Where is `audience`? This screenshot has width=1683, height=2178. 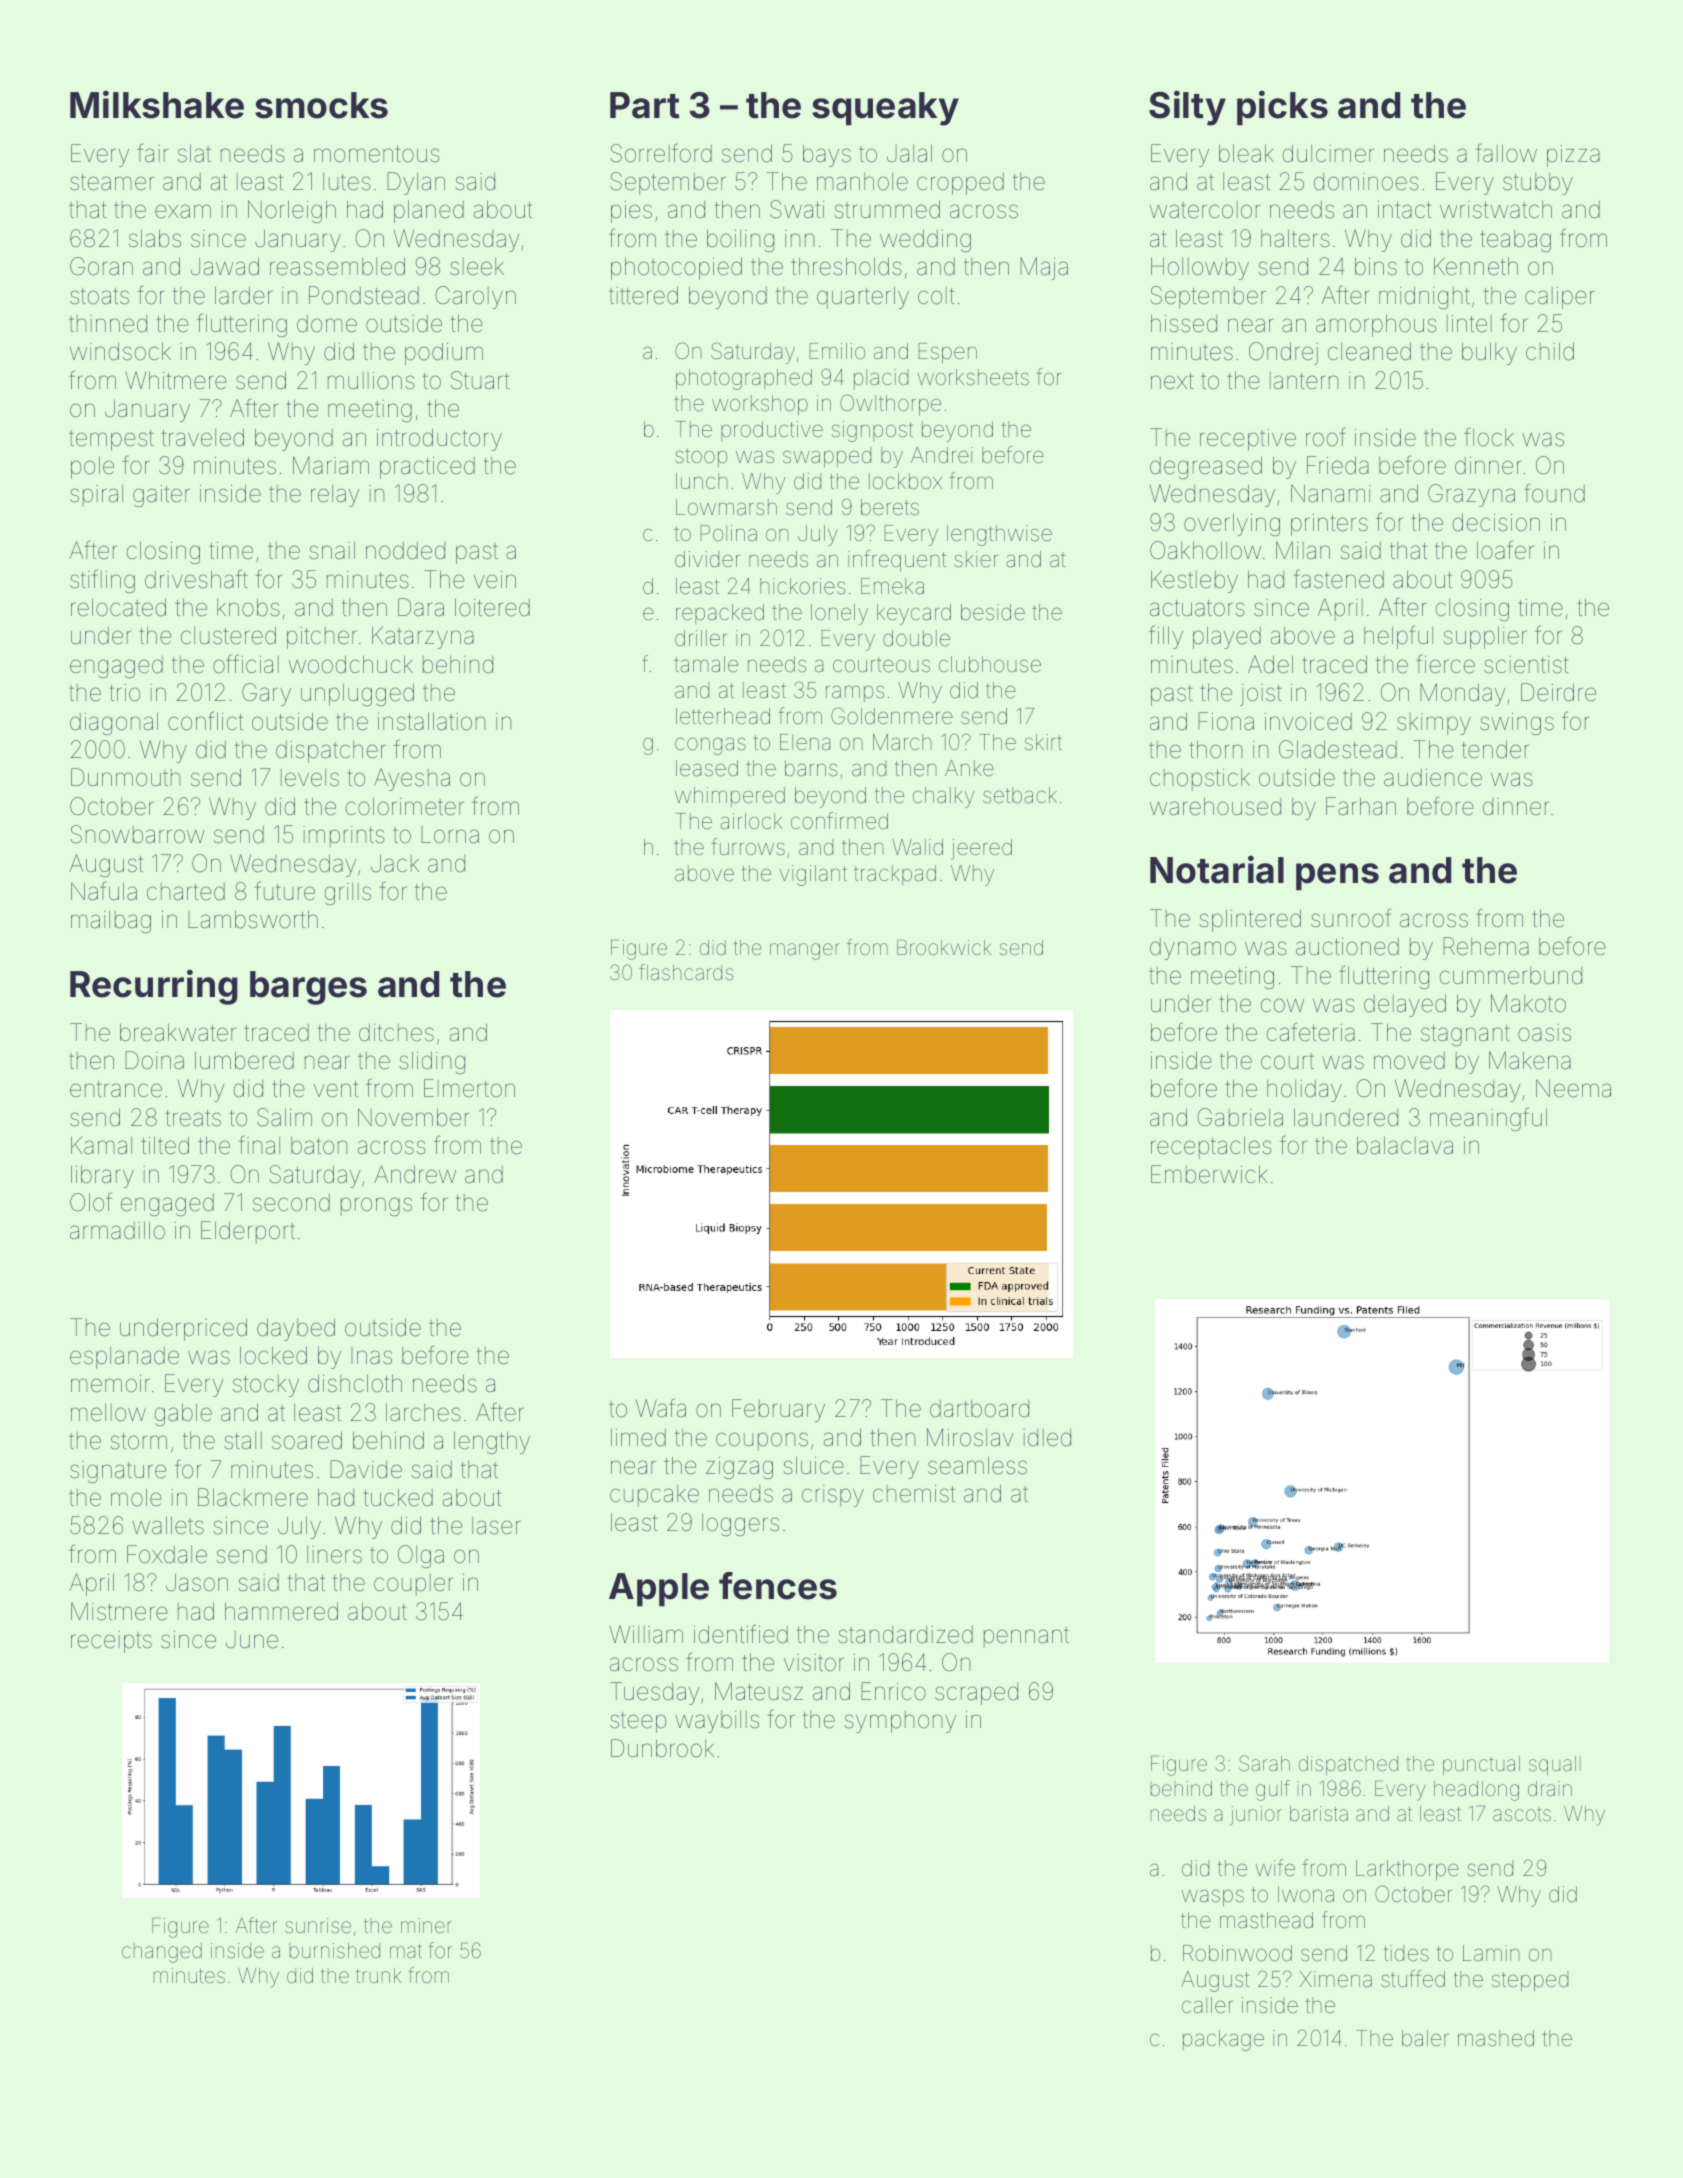
audience is located at coordinates (1433, 778).
